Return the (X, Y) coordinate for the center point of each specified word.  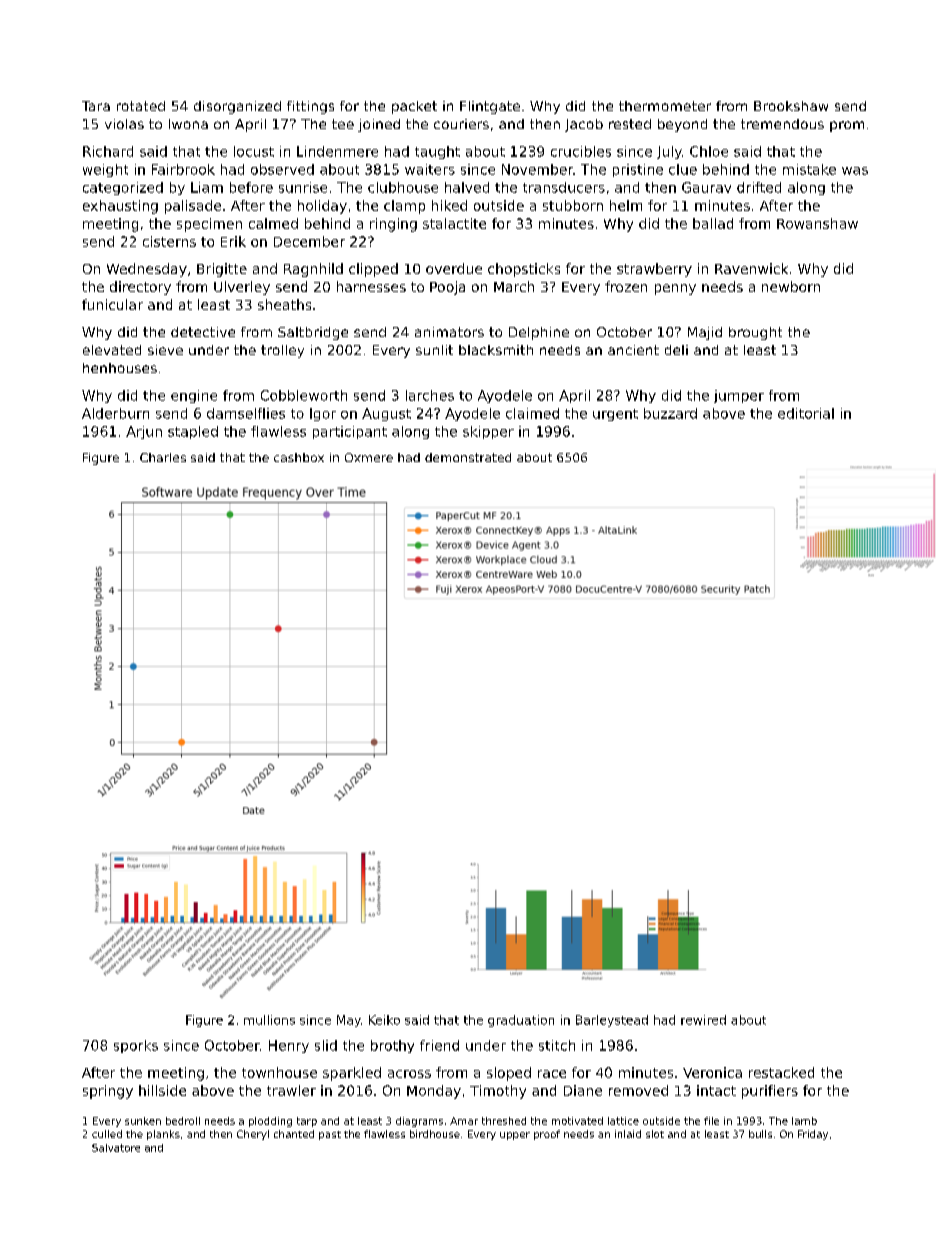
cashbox (299, 457)
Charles (163, 457)
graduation (521, 1021)
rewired (703, 1020)
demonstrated (468, 457)
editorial (806, 413)
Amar (464, 1121)
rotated (141, 106)
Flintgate (490, 107)
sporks (136, 1046)
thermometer (665, 106)
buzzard (670, 413)
